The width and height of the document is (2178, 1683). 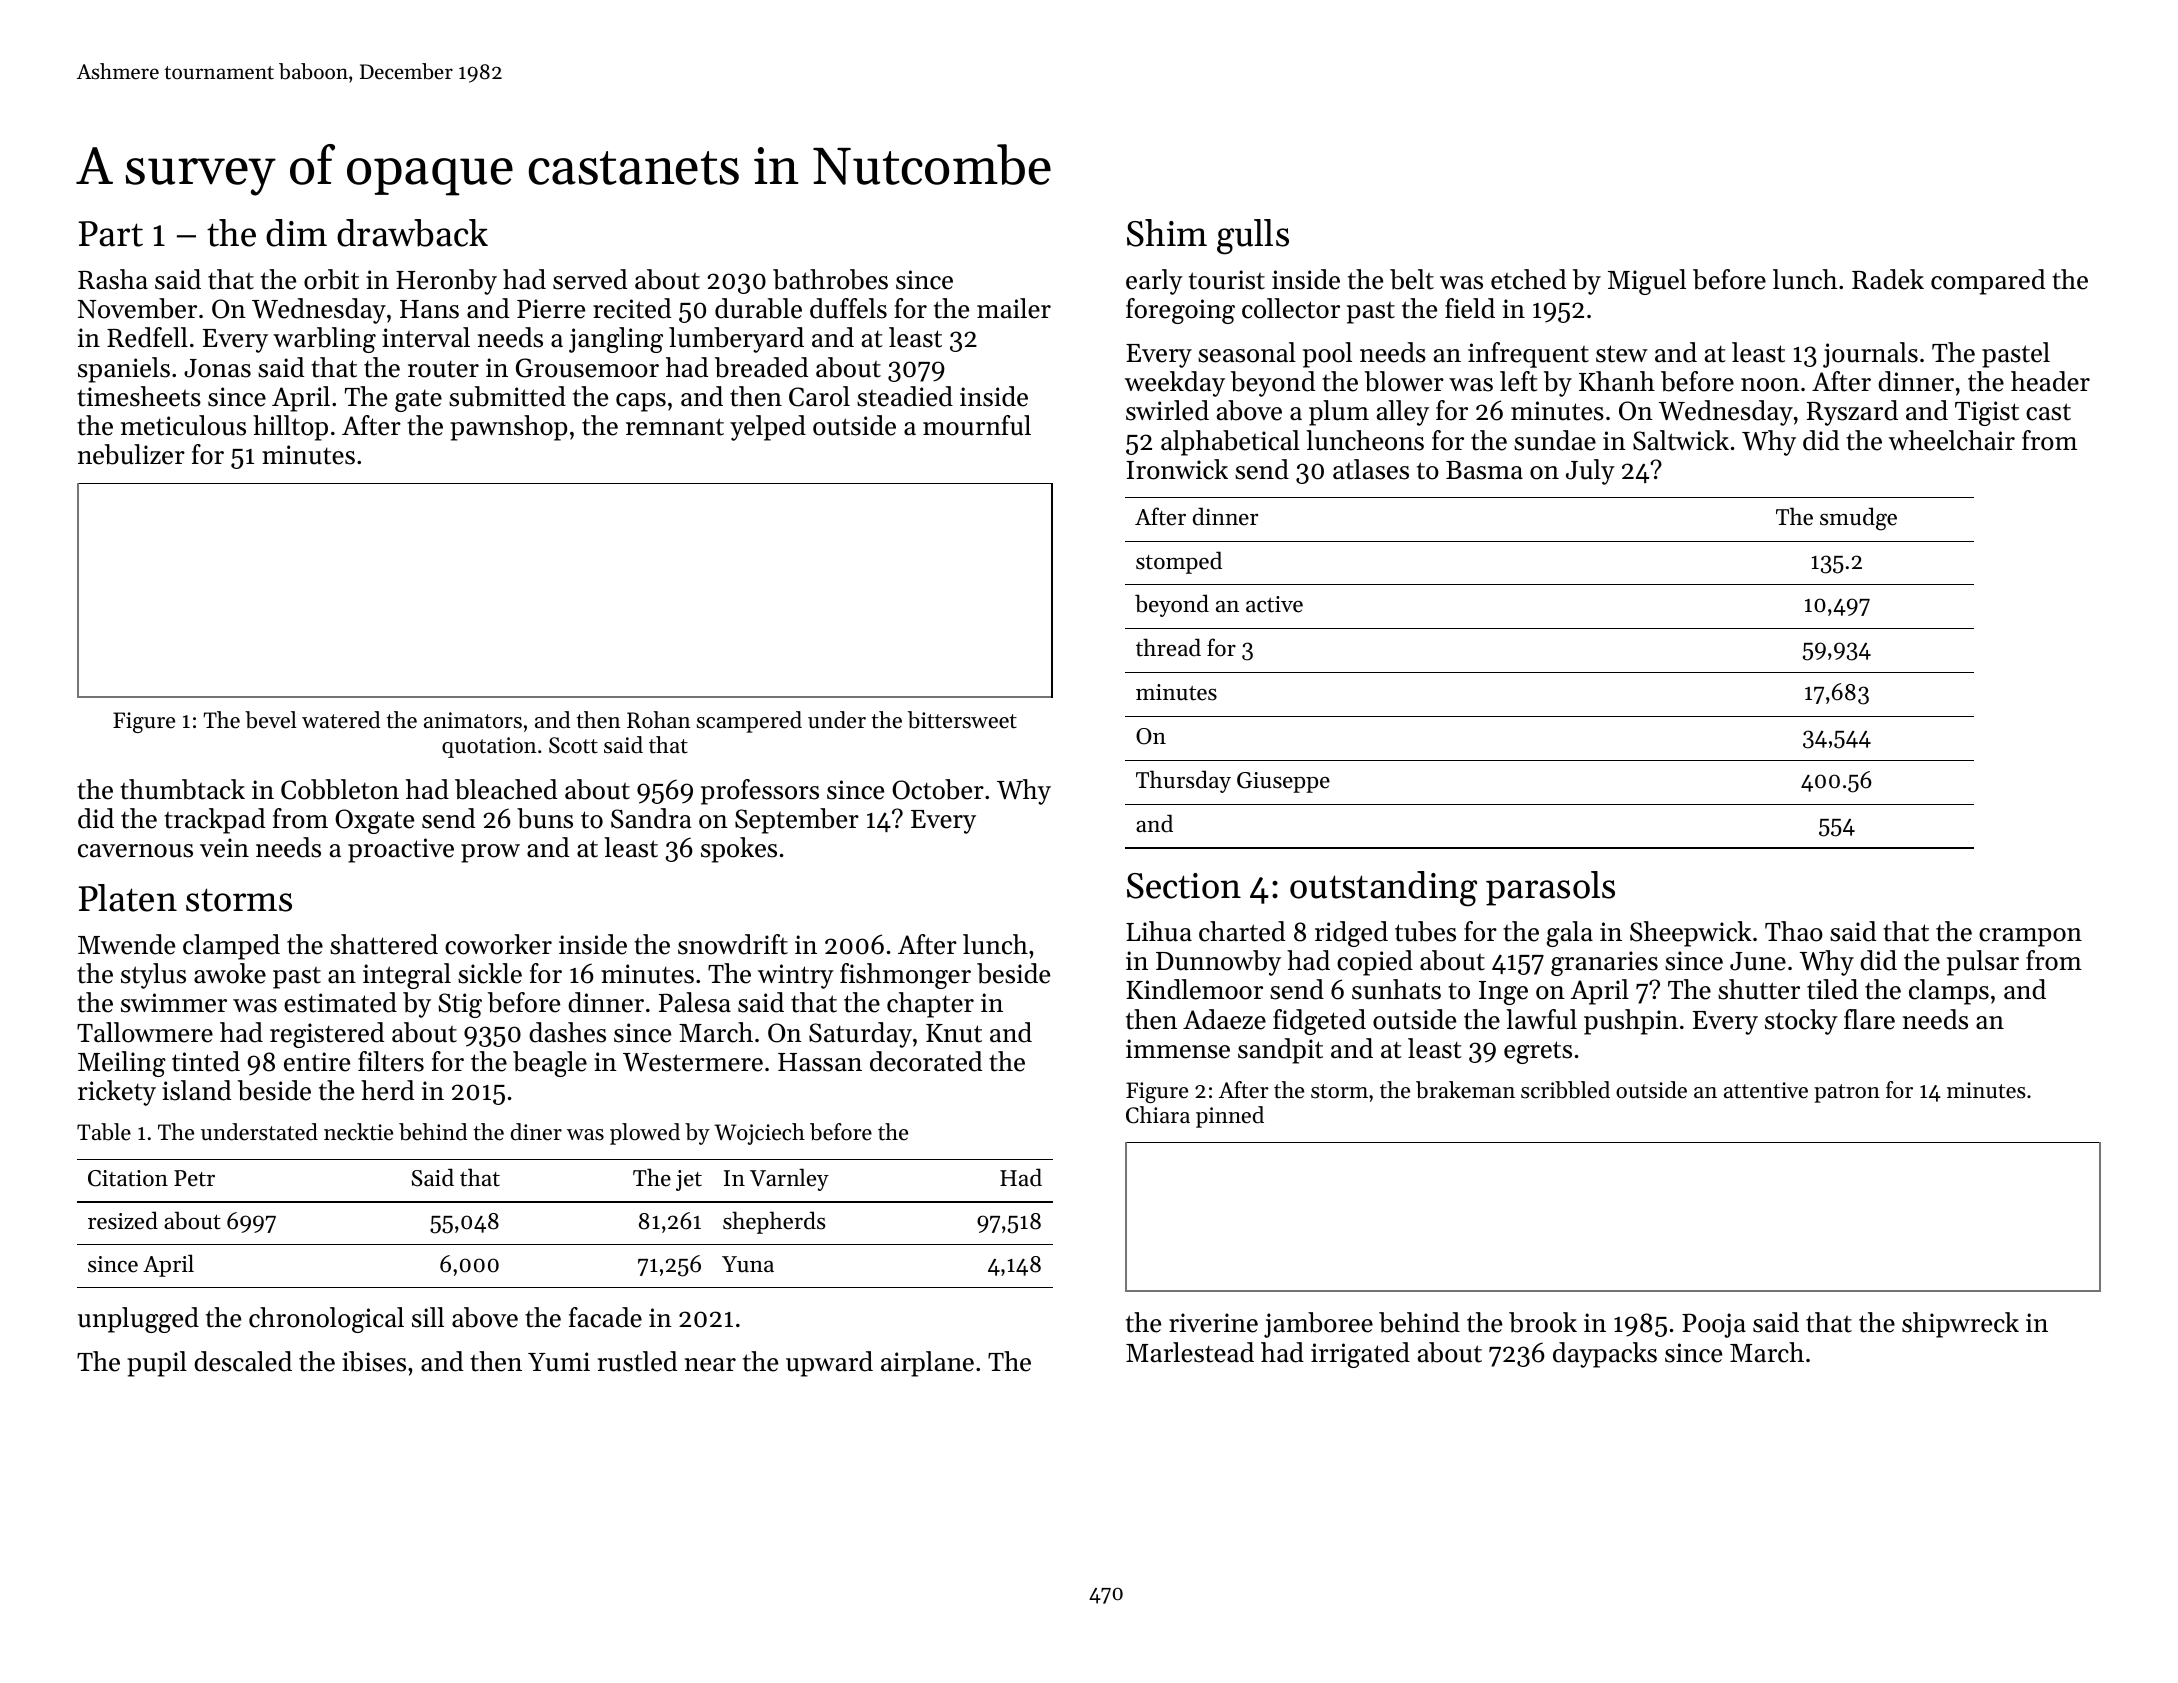 I want to click on parasols, so click(x=1550, y=888).
